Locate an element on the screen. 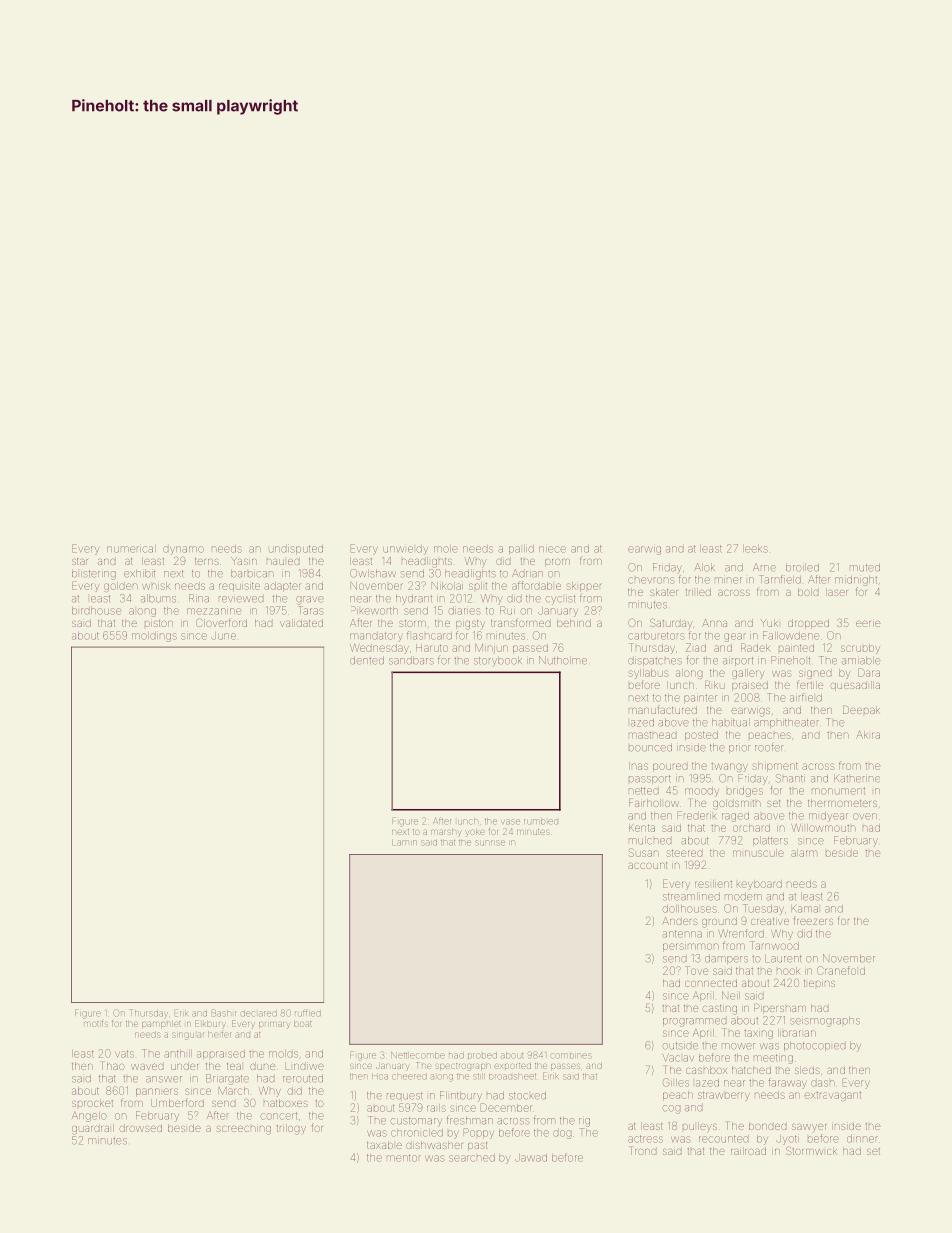  Pikeworth is located at coordinates (374, 610).
